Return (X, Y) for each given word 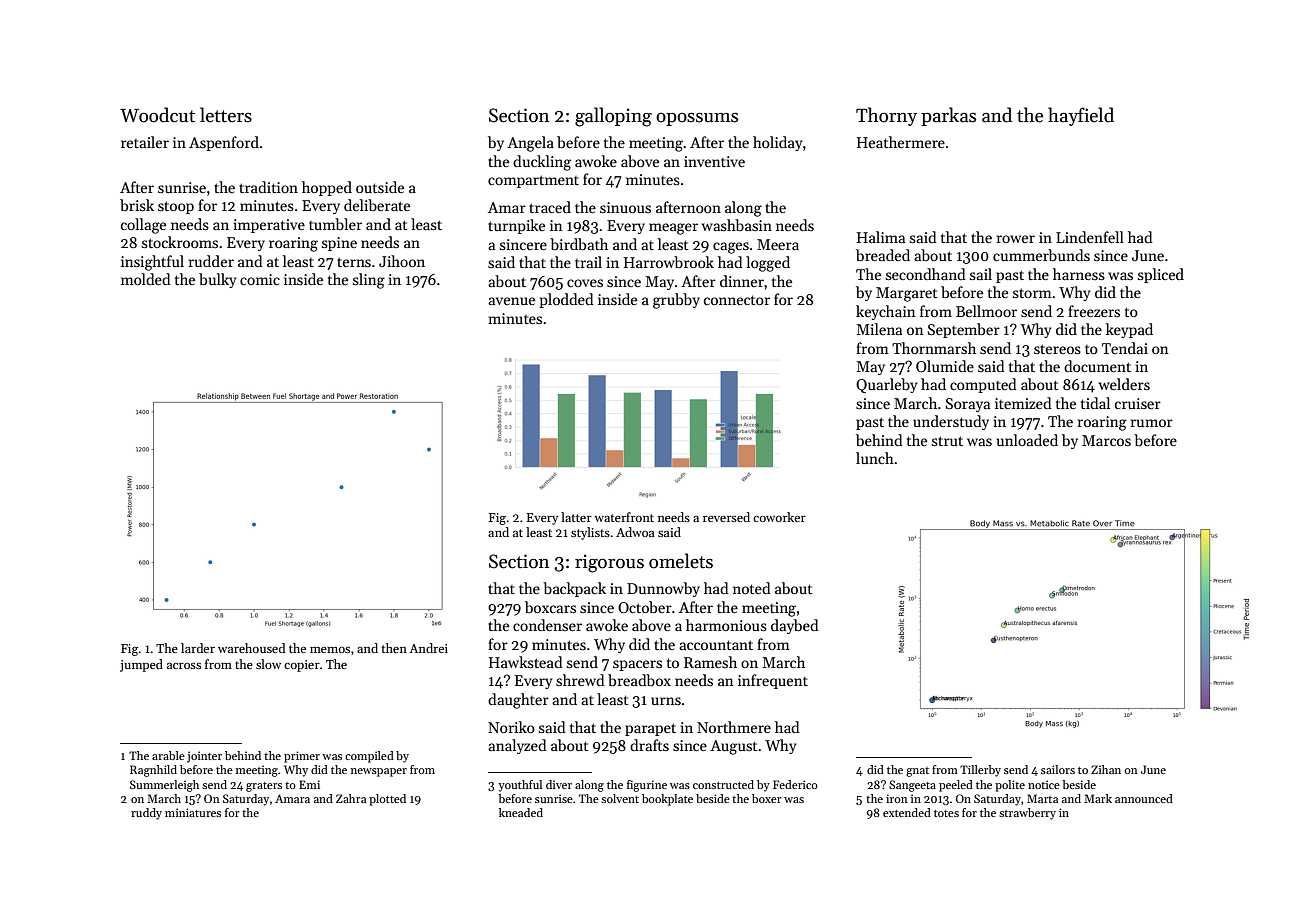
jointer (204, 757)
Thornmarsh (934, 348)
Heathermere (901, 142)
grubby (676, 301)
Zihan (1106, 769)
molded (146, 279)
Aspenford (224, 143)
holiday (777, 143)
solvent (620, 798)
